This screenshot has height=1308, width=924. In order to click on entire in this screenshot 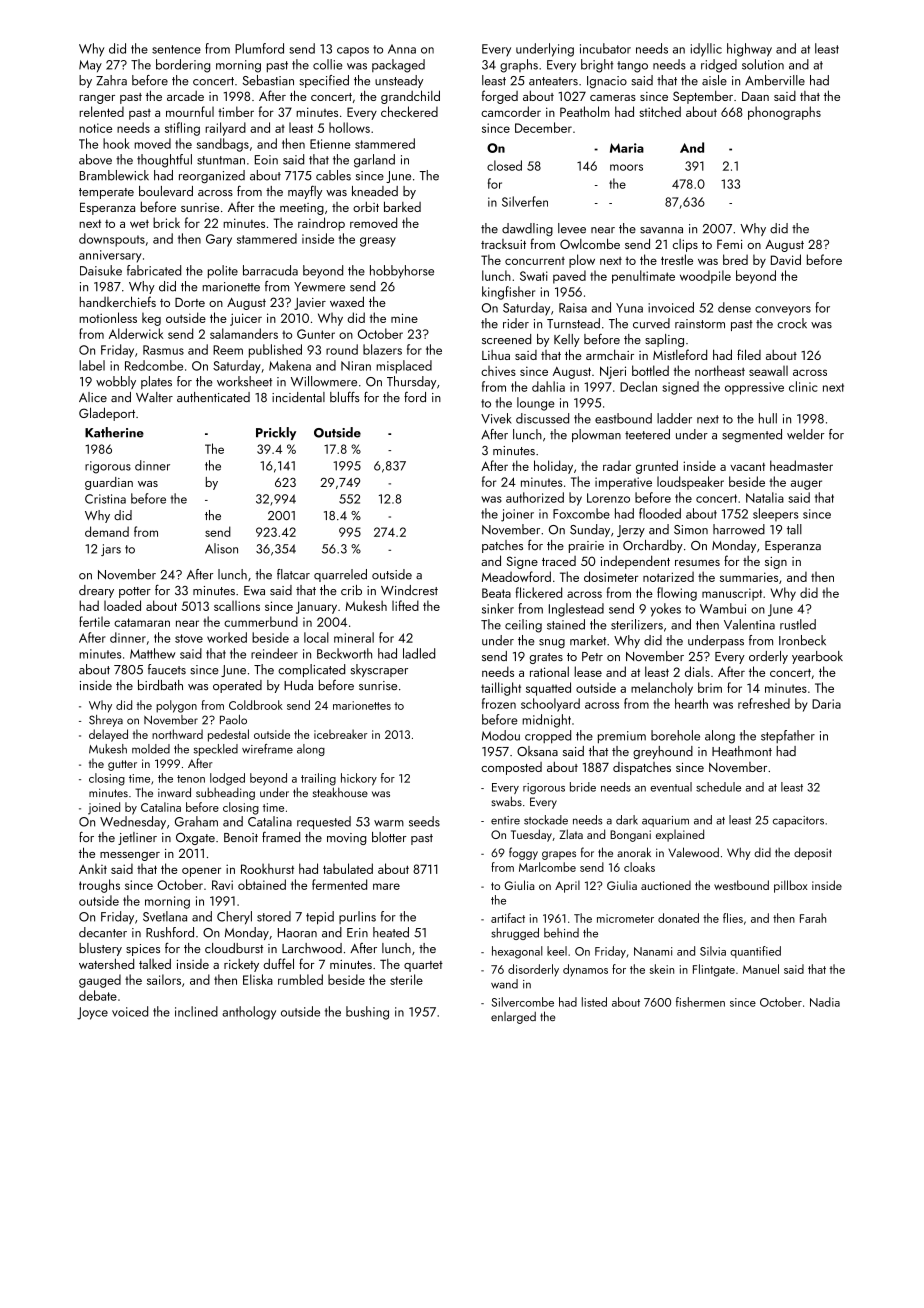, I will do `click(505, 820)`.
